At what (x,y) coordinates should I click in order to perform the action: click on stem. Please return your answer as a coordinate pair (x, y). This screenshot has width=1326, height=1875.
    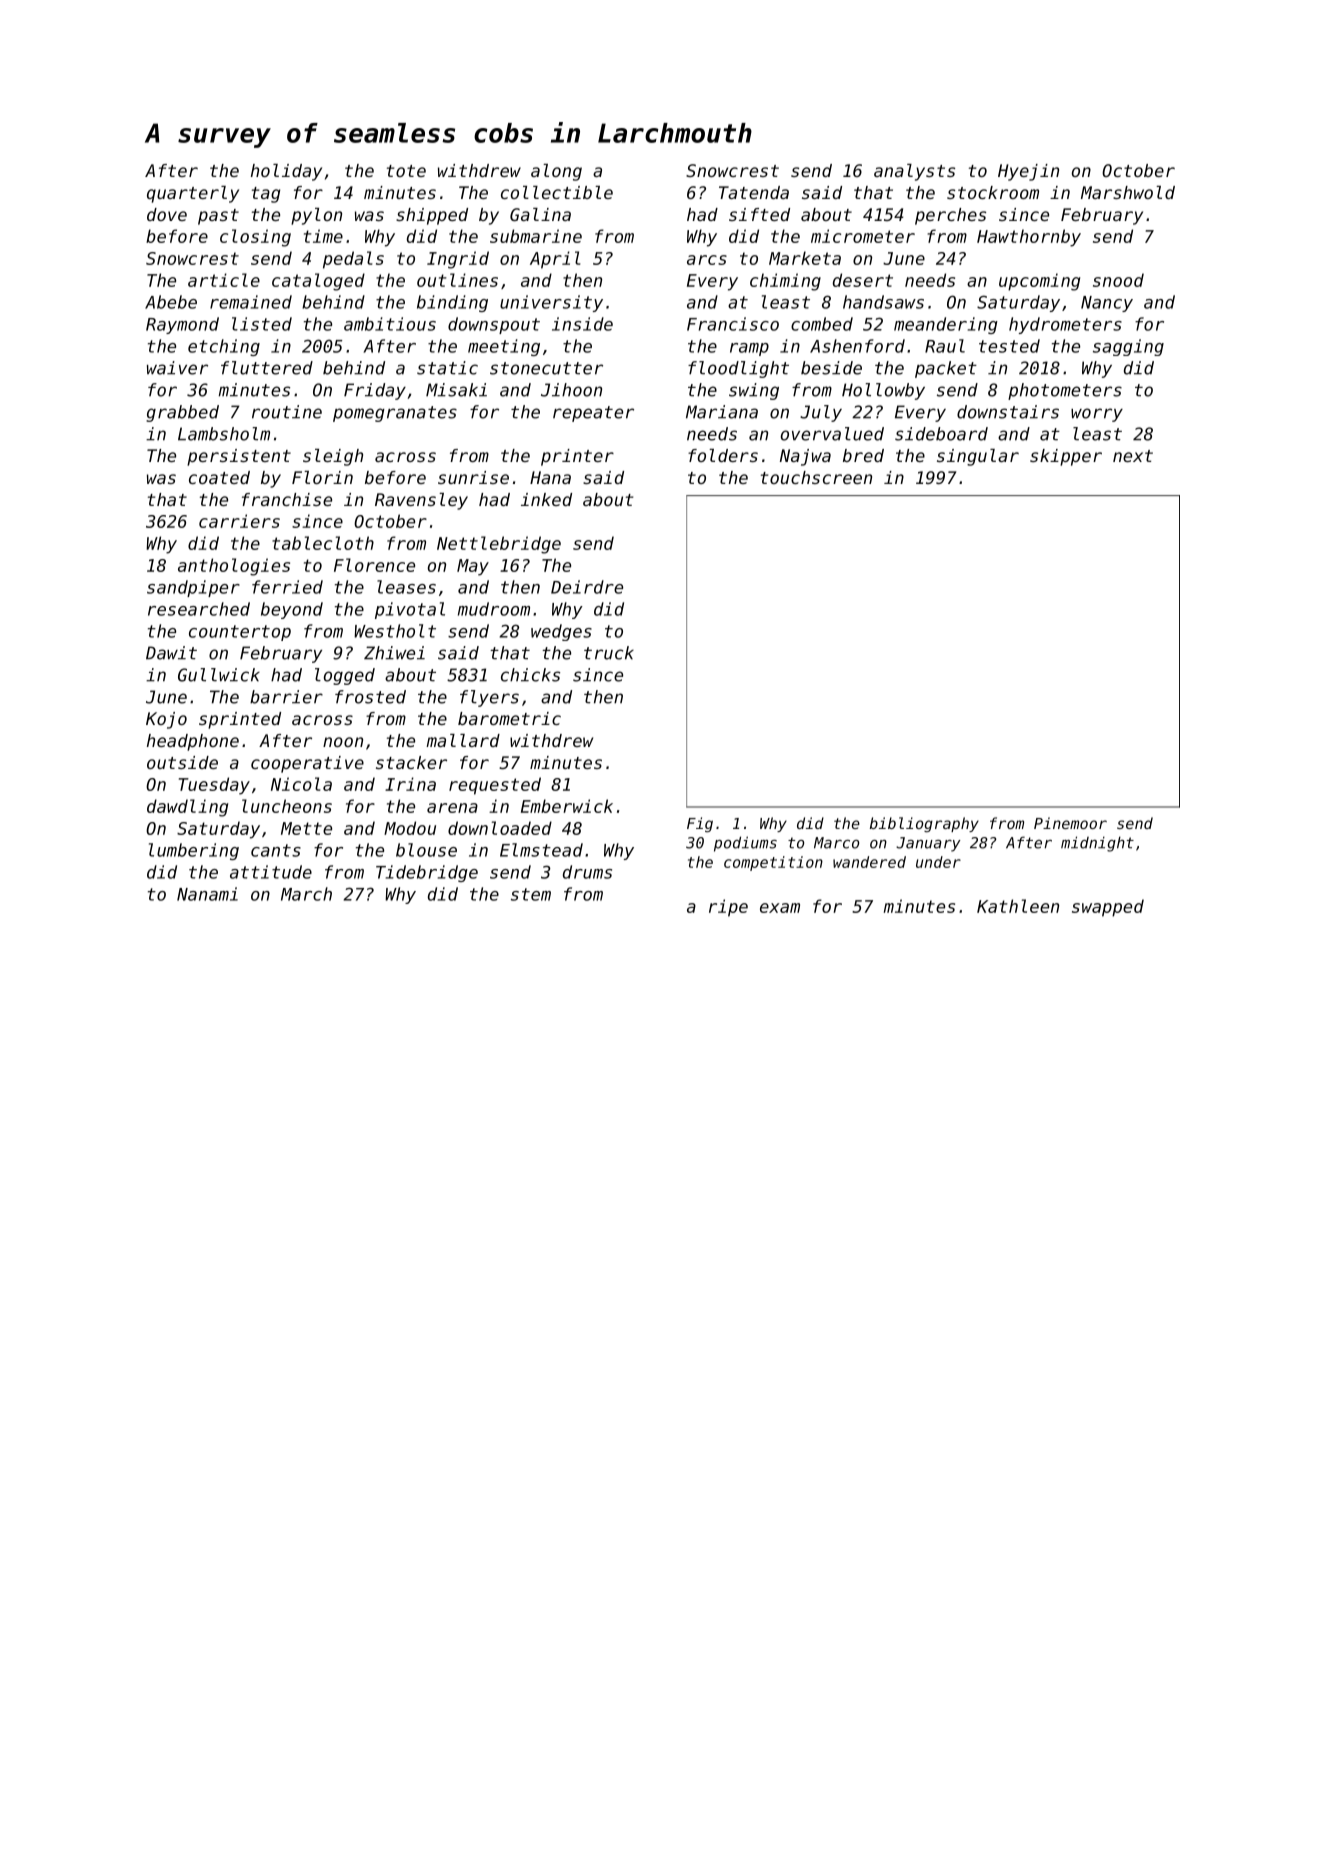
    Looking at the image, I should click on (531, 894).
